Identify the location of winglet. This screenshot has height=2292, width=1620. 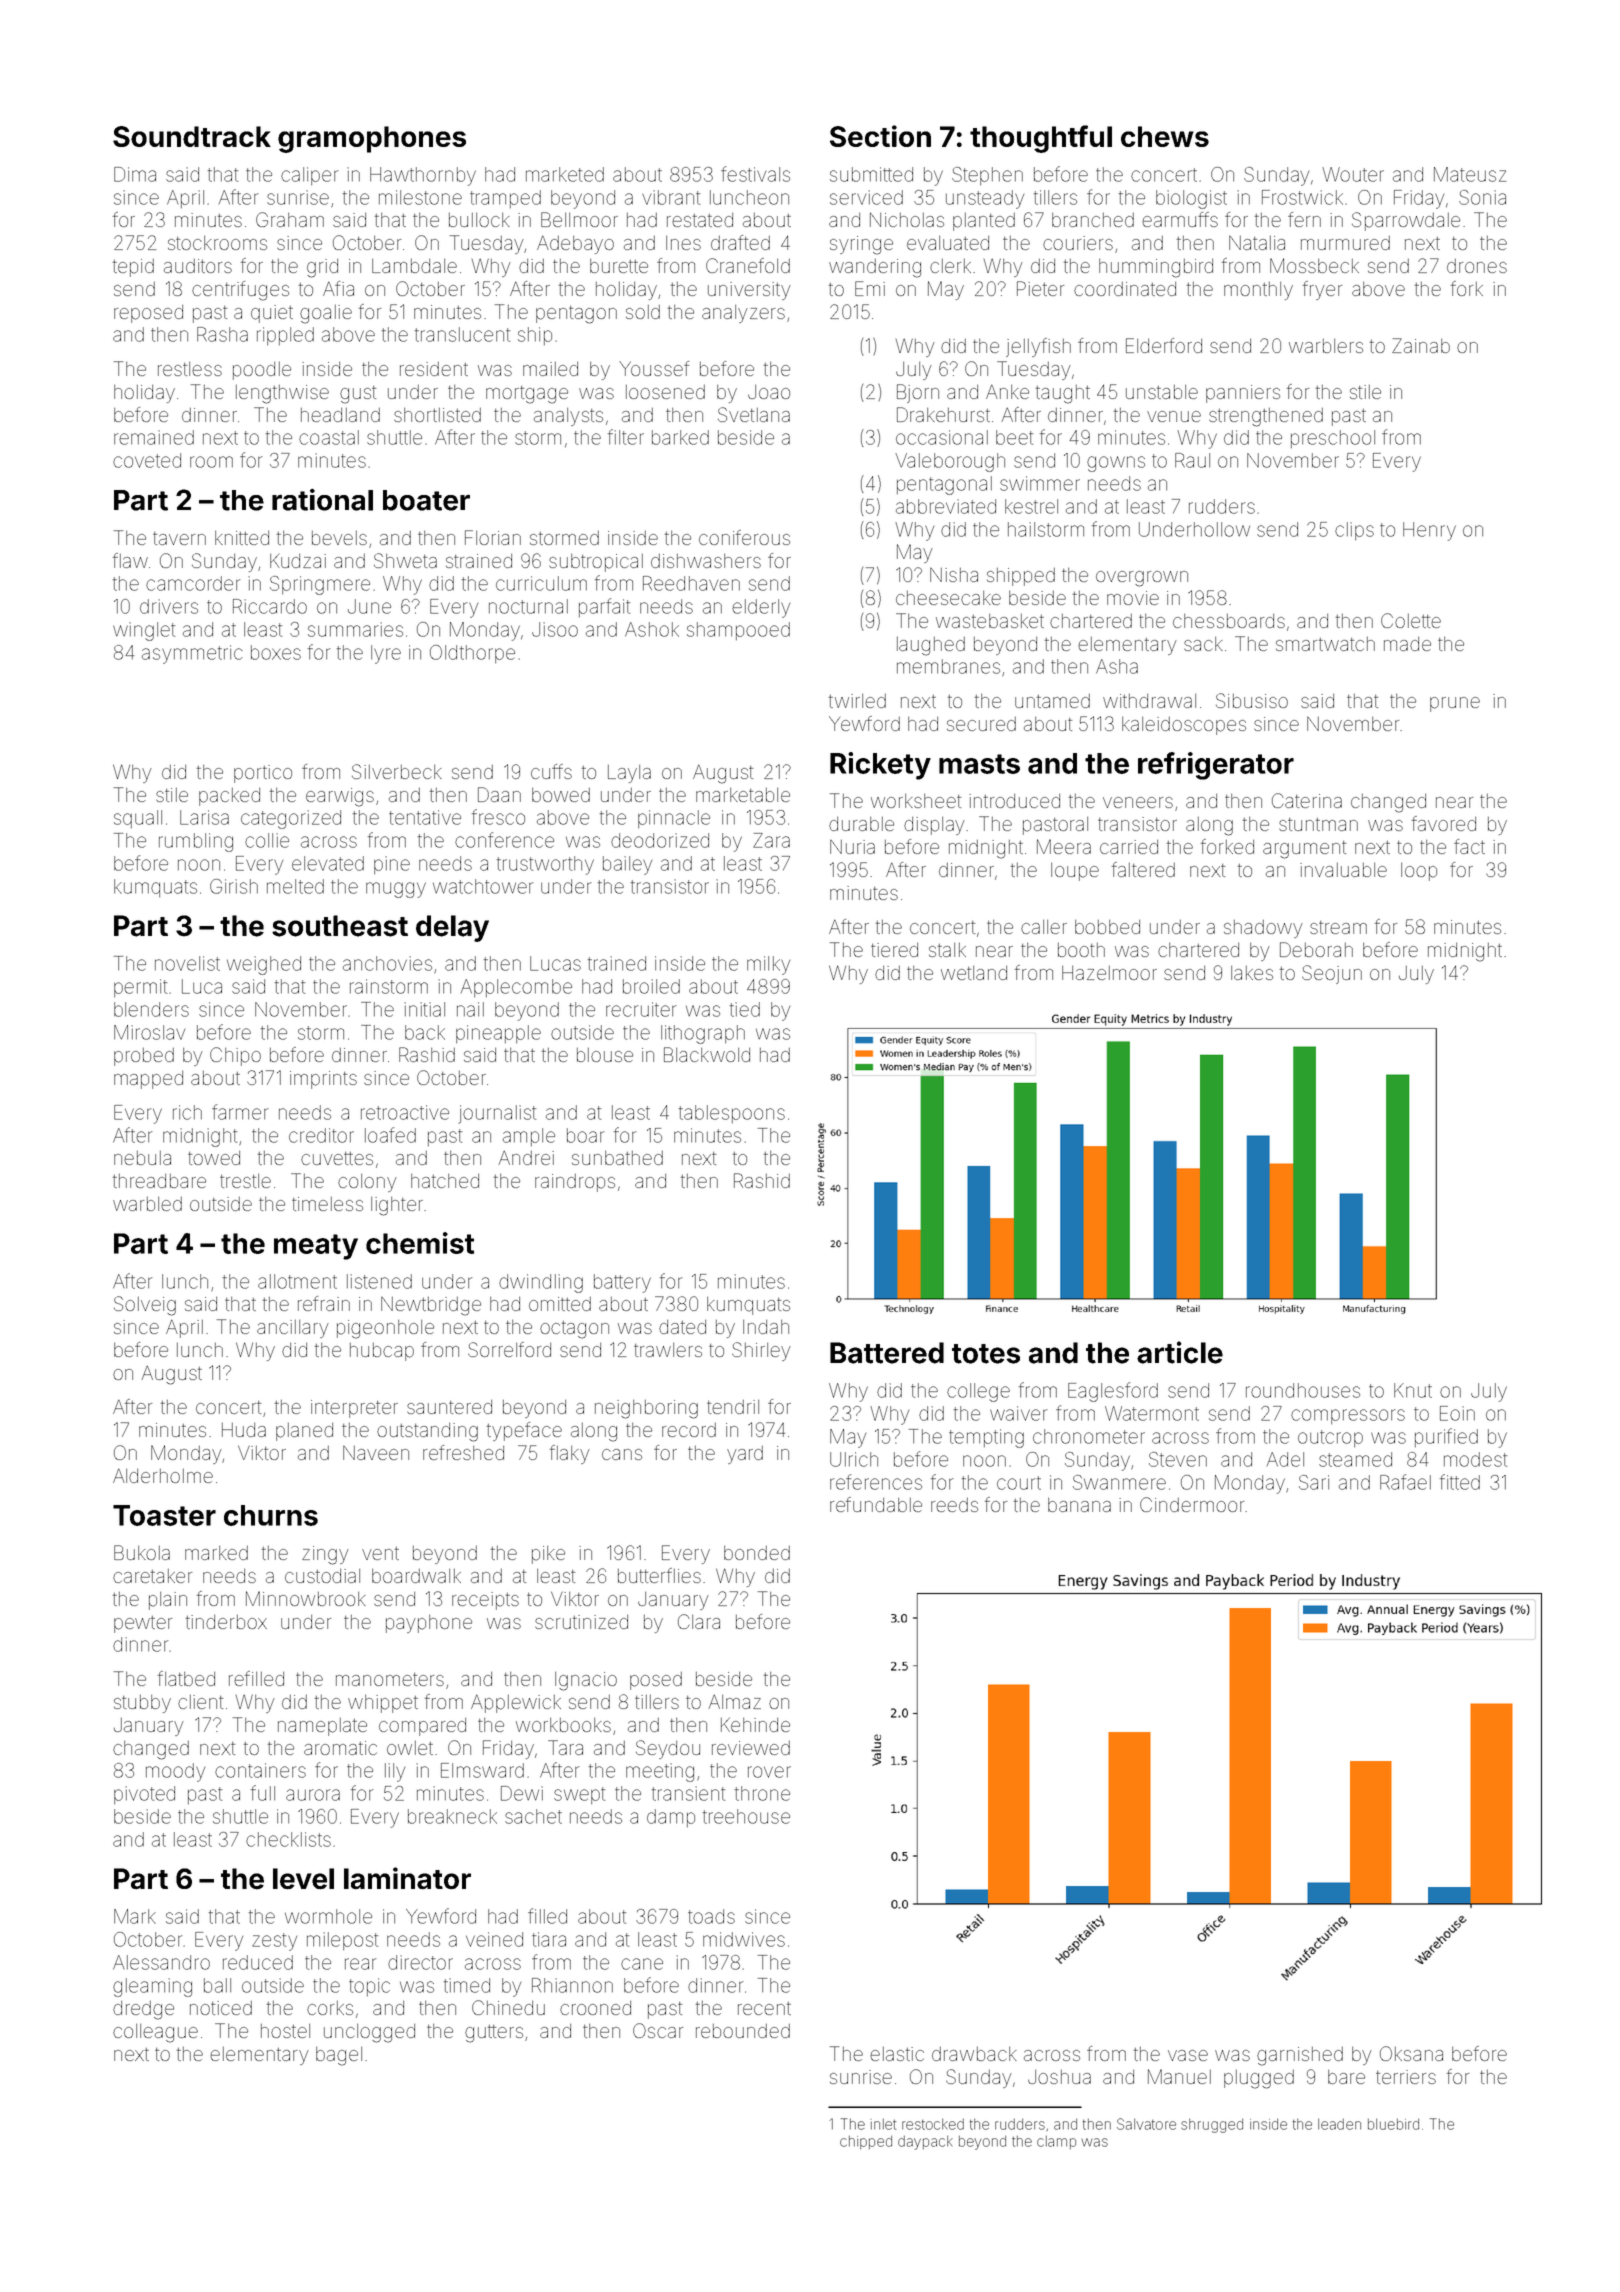
(144, 631).
